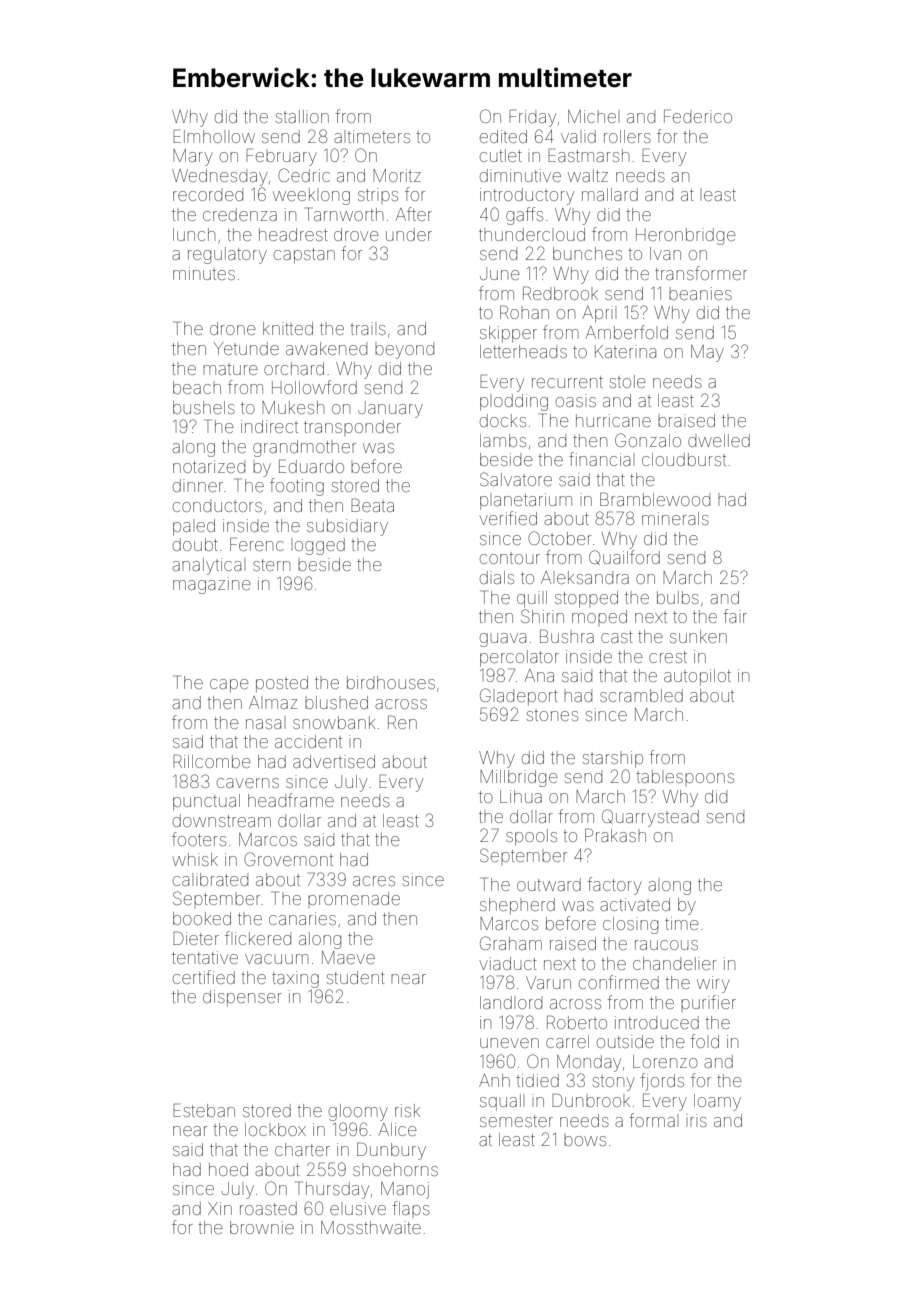 The image size is (924, 1311). Describe the element at coordinates (648, 440) in the image. I see `Gonzalo` at that location.
